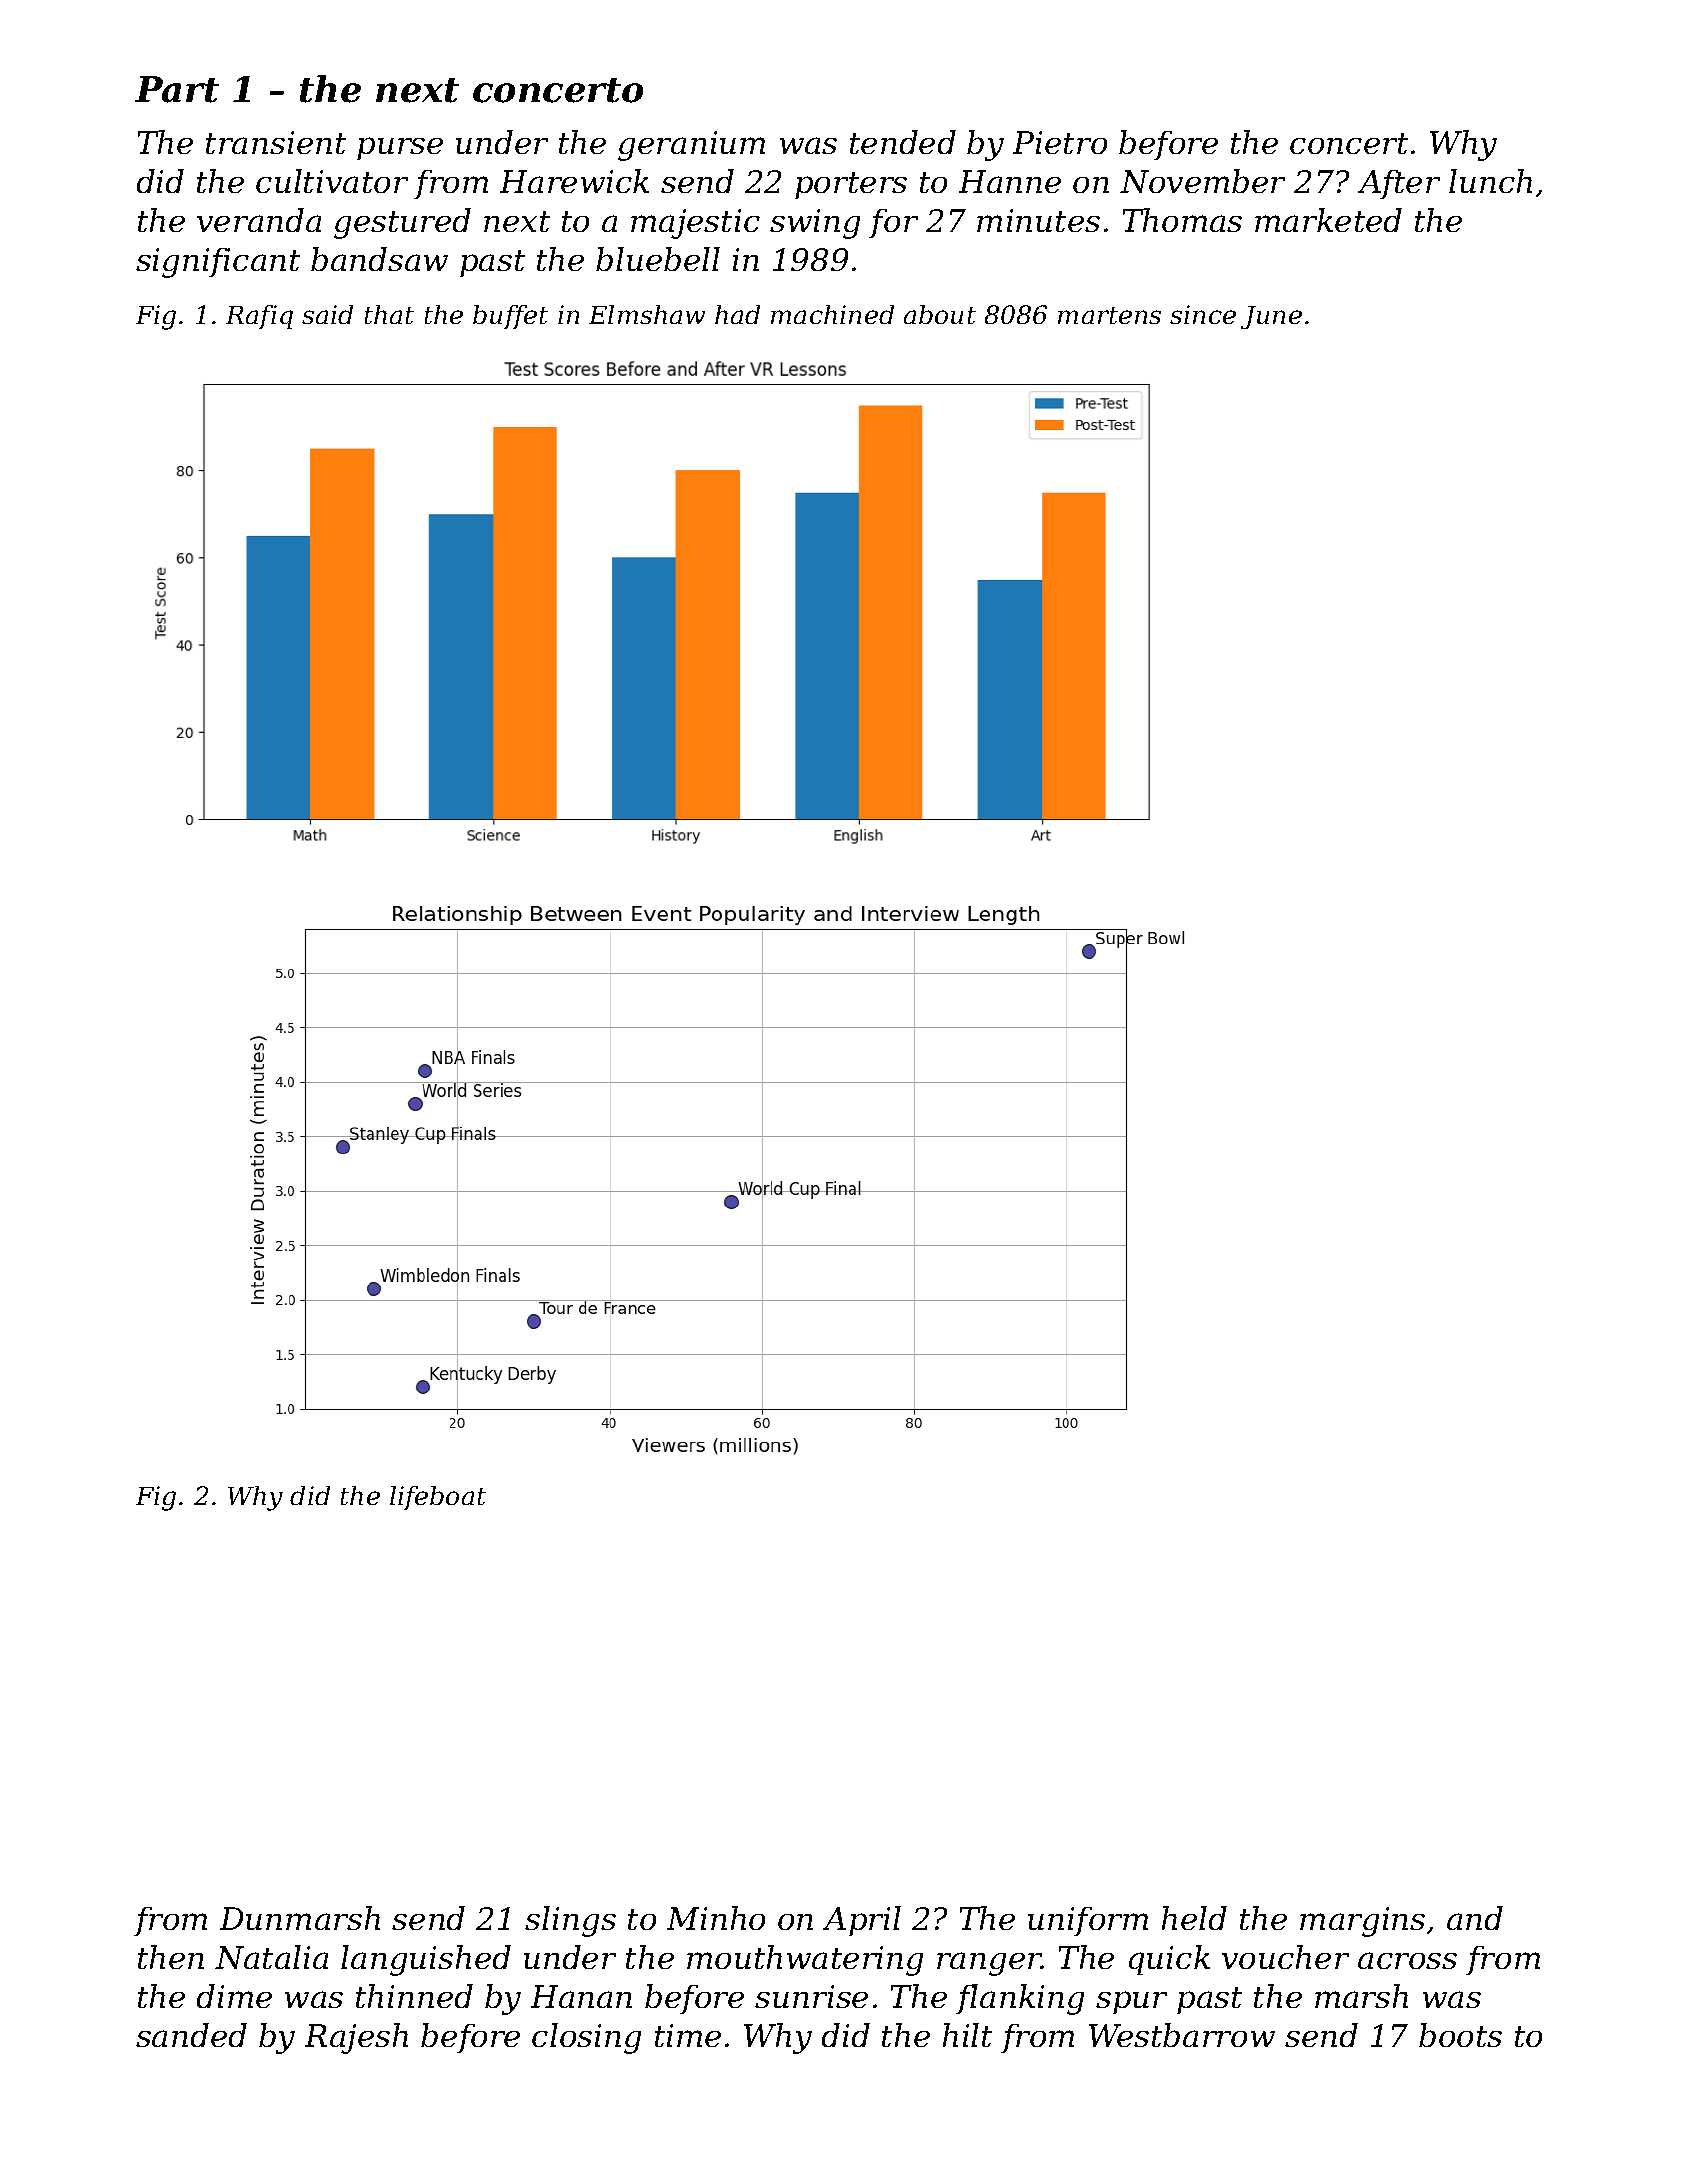 The width and height of the screenshot is (1683, 2178). Describe the element at coordinates (1328, 220) in the screenshot. I see `marketed` at that location.
